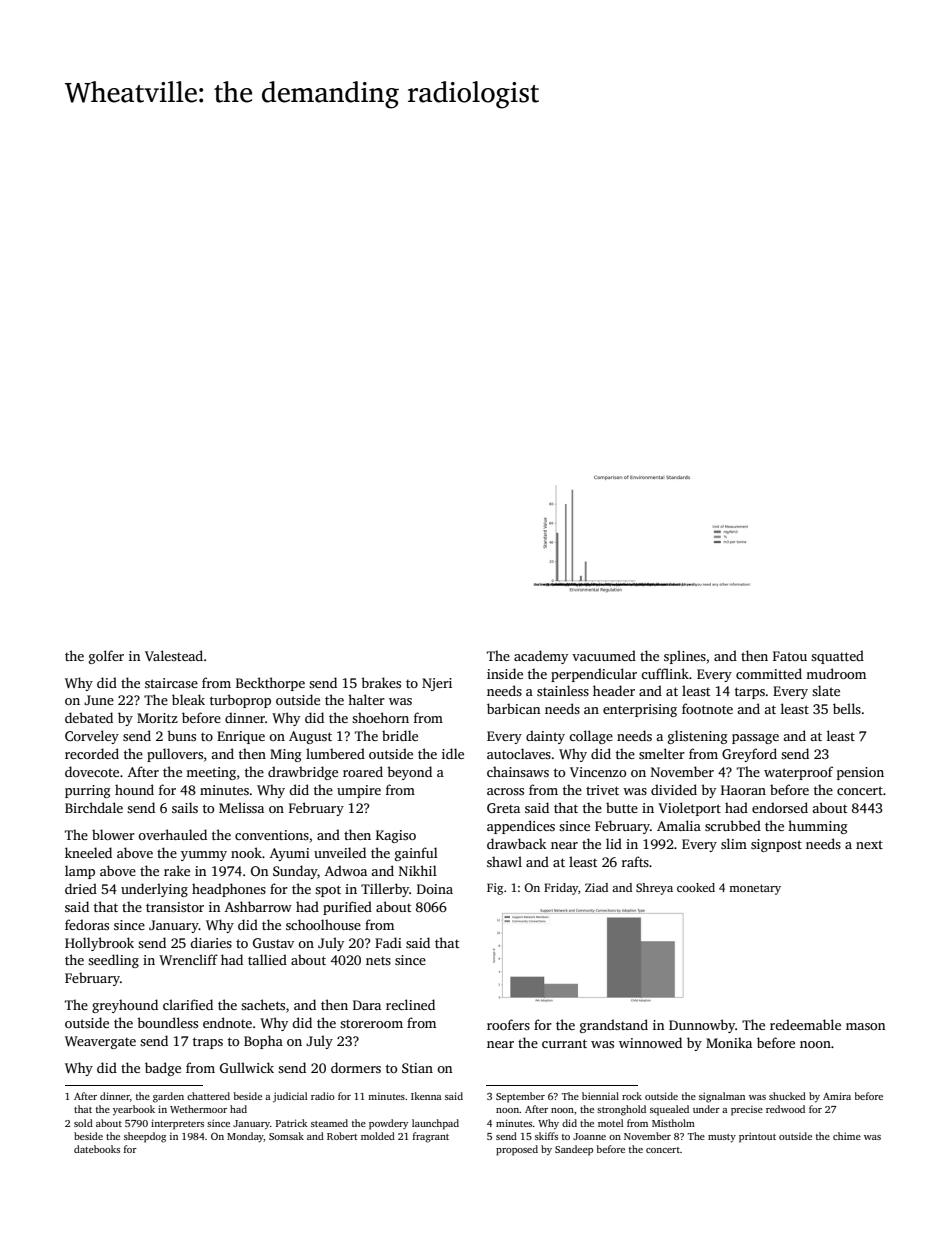 This screenshot has width=952, height=1233. What do you see at coordinates (589, 1136) in the screenshot?
I see `Joanne` at bounding box center [589, 1136].
